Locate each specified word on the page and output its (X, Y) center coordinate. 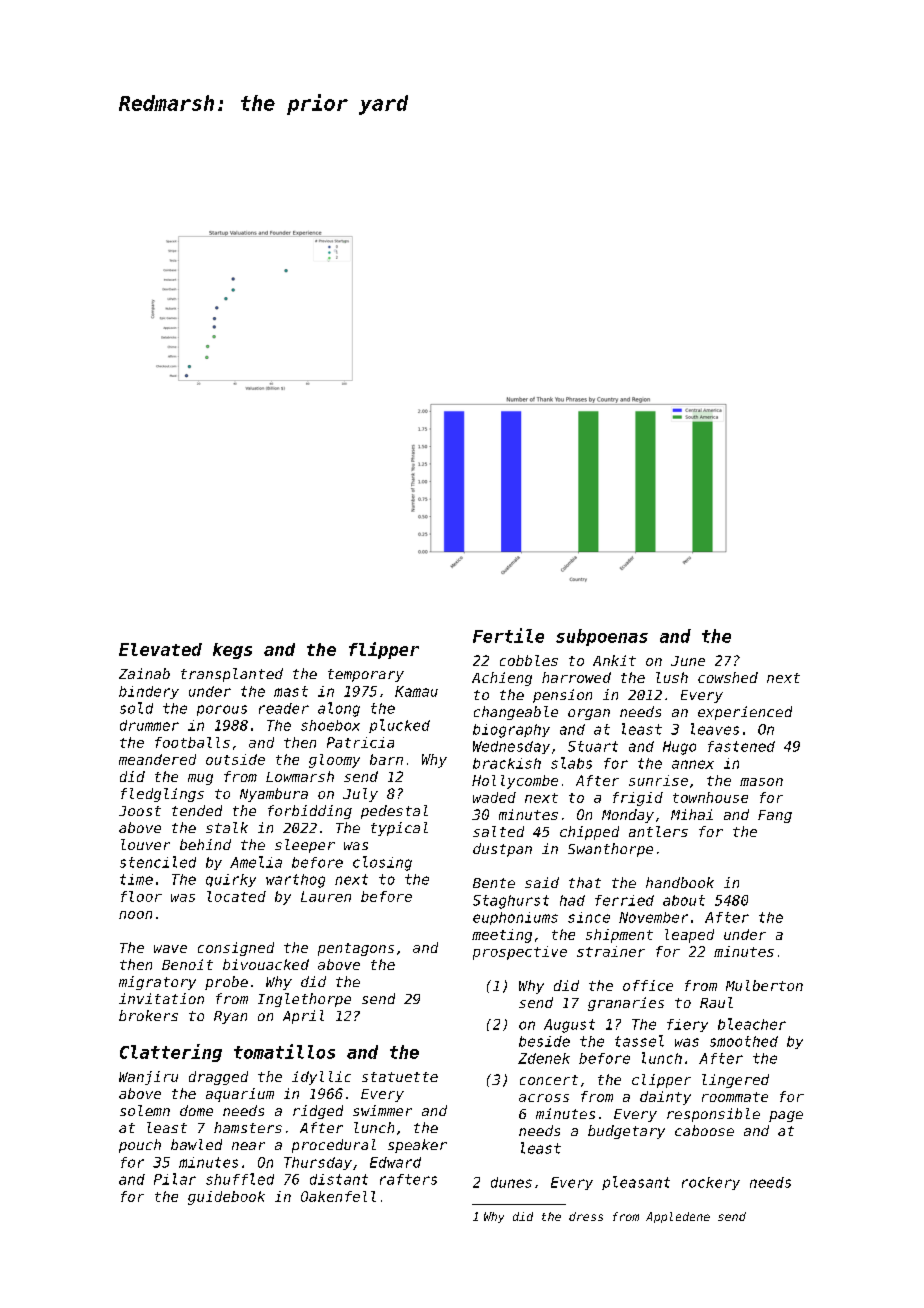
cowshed (728, 677)
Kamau (416, 691)
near (248, 1146)
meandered (157, 759)
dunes (511, 1182)
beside (544, 1041)
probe (226, 983)
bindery (149, 692)
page (786, 1116)
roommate (735, 1097)
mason (761, 782)
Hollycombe (515, 782)
